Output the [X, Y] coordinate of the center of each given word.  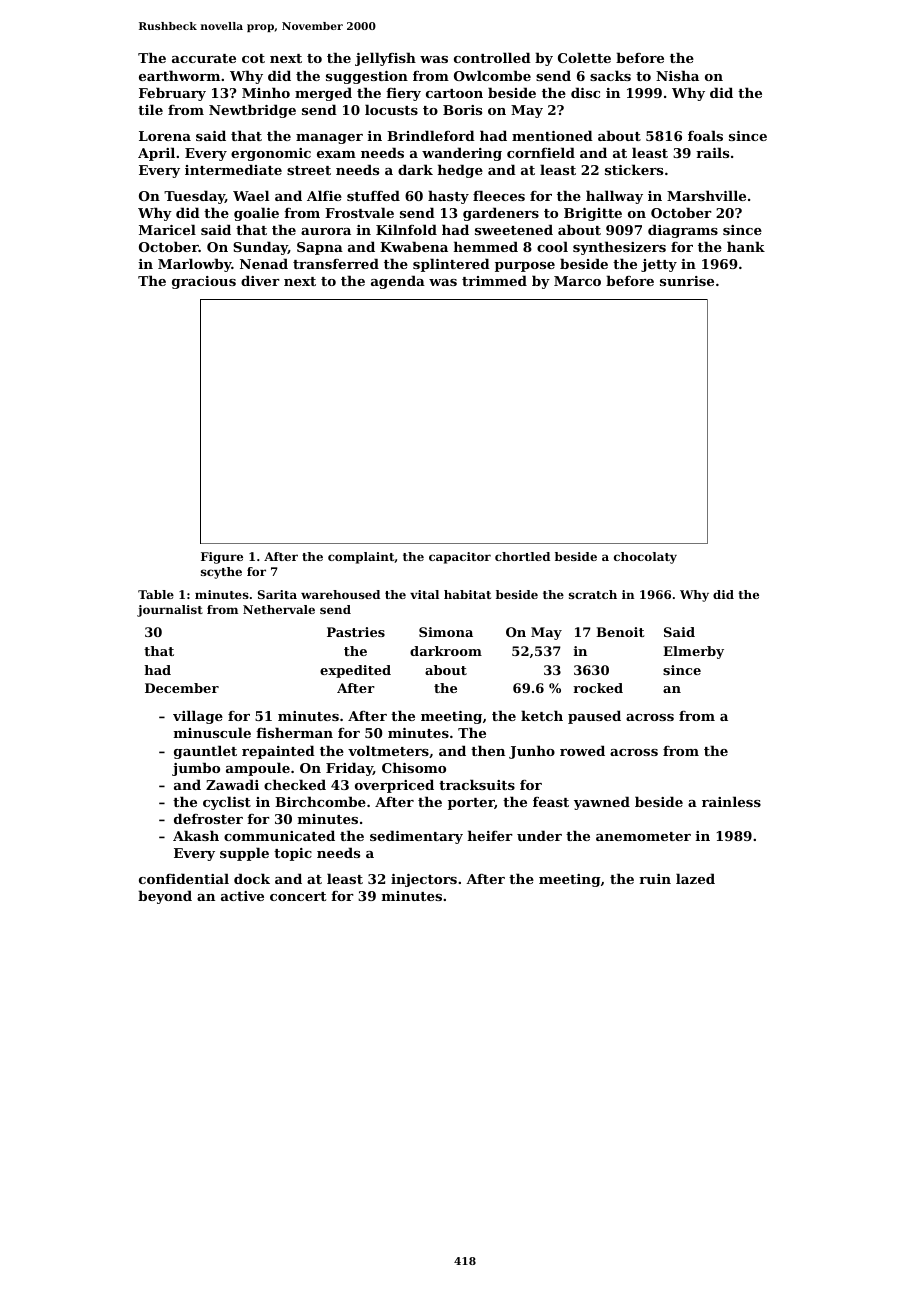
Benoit [620, 632]
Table [156, 594]
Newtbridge [252, 111]
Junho [532, 752]
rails [712, 152]
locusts [391, 109]
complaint [361, 558]
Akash [196, 835]
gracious [204, 282]
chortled [522, 556]
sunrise [687, 281]
